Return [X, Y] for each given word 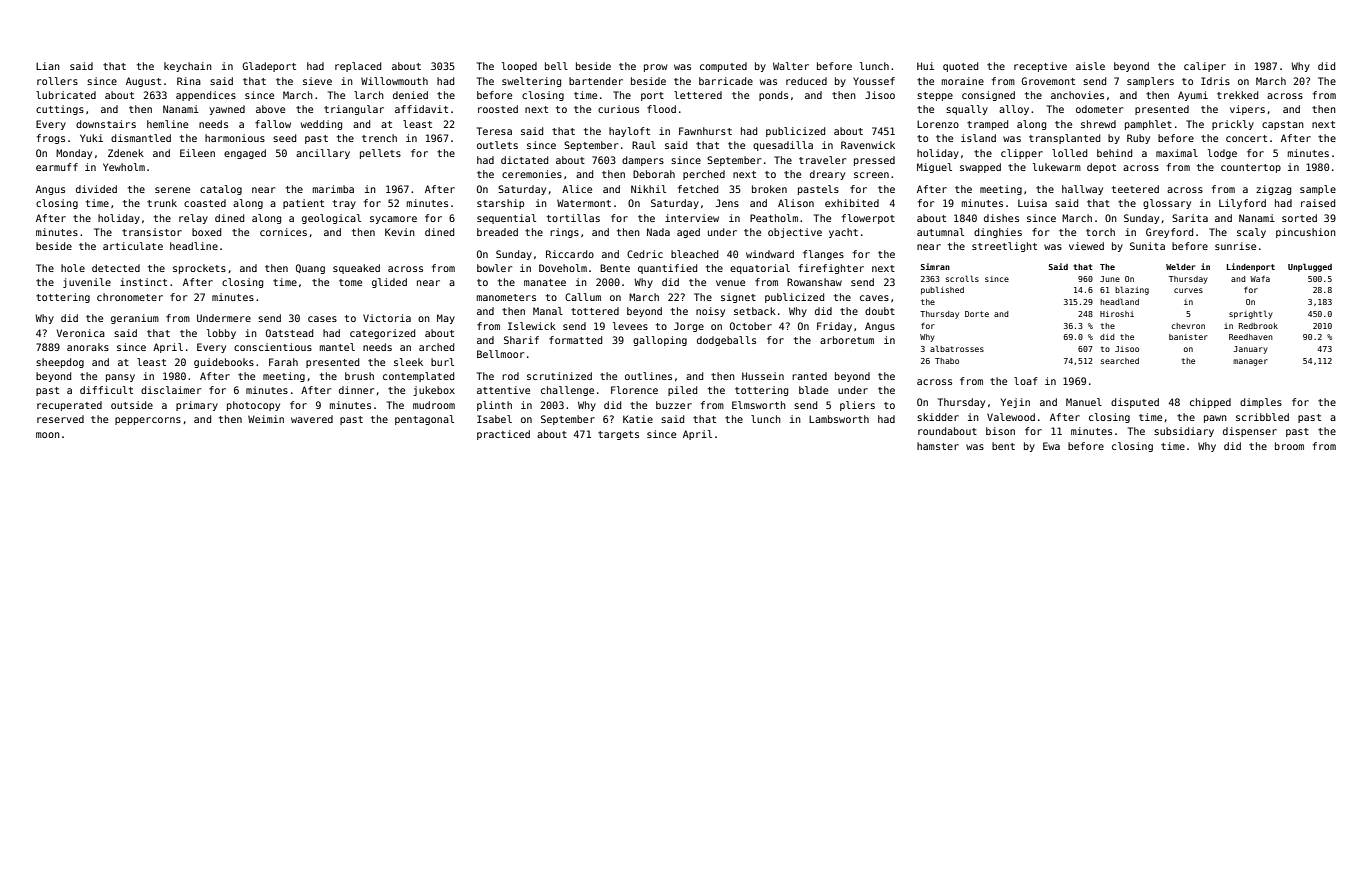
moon [48, 435]
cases [322, 319]
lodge [1222, 154]
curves [1188, 290]
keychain [188, 67]
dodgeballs [726, 341]
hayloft [629, 132]
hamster [938, 446]
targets [618, 435]
